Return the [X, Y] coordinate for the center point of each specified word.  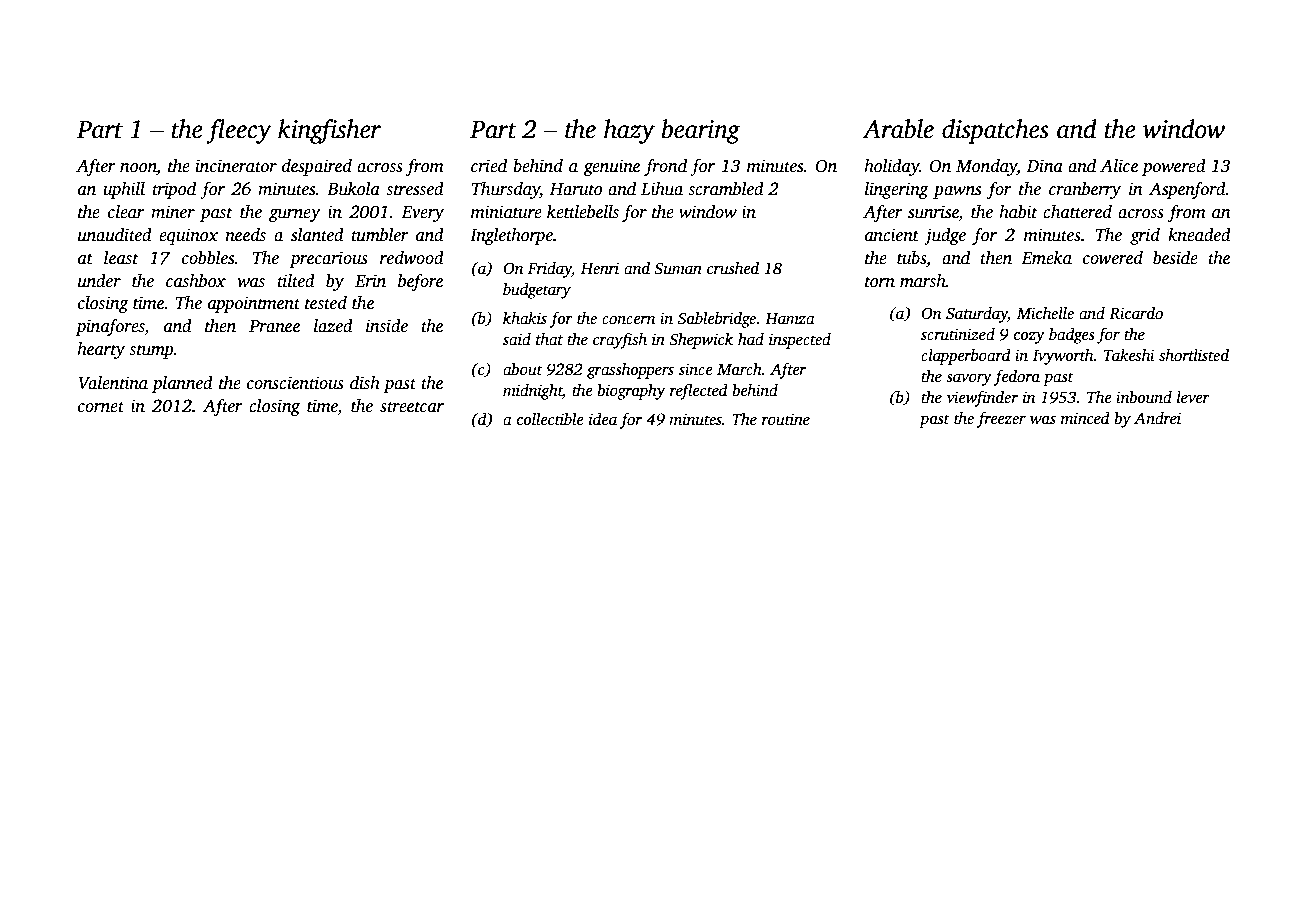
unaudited [115, 235]
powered [1174, 167]
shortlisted [1194, 355]
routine [786, 419]
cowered [1113, 258]
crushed [733, 268]
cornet [101, 407]
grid [1145, 236]
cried [489, 166]
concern [628, 320]
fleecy [239, 131]
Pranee [274, 326]
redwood [412, 258]
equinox [188, 236]
